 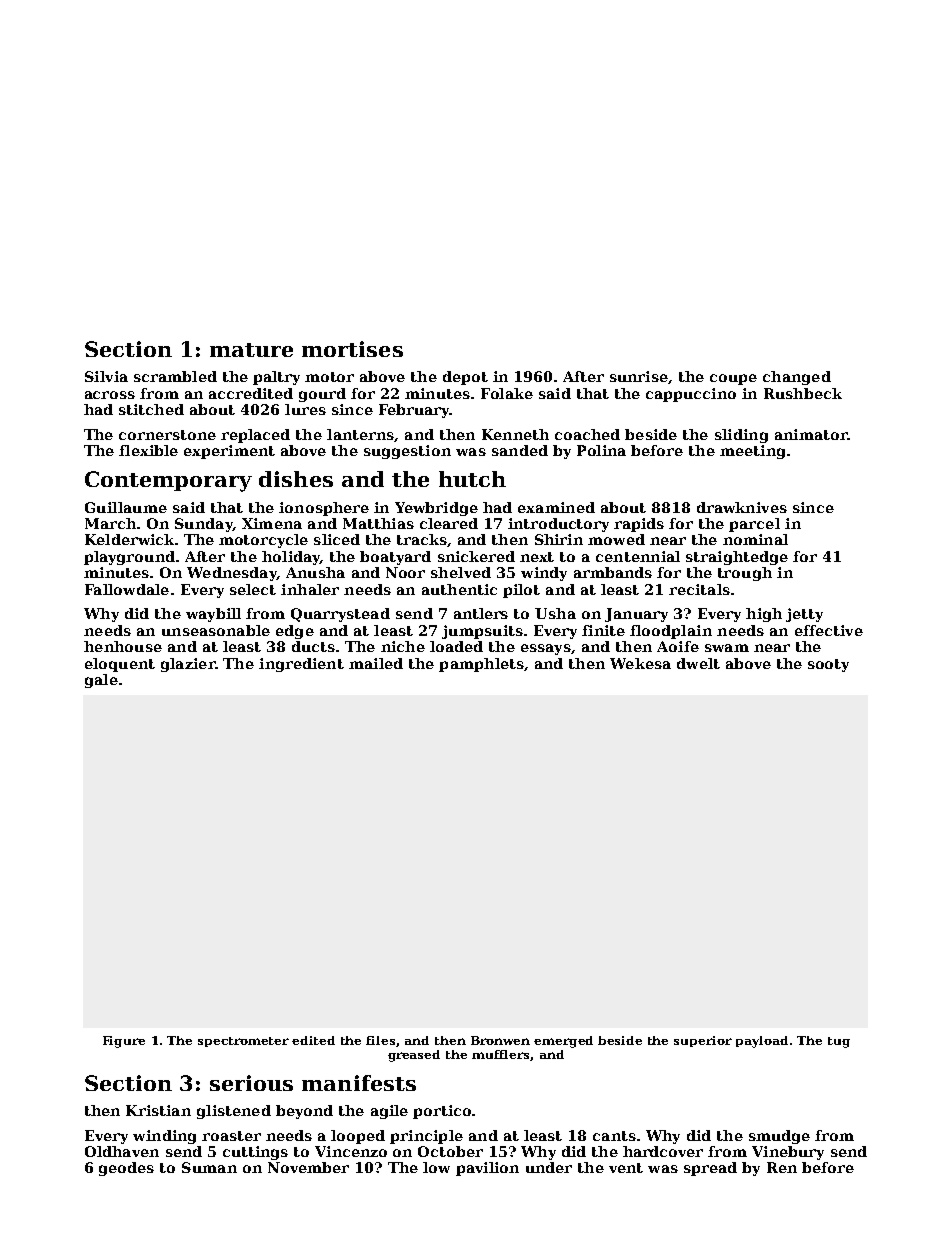 I want to click on animator, so click(x=811, y=434).
